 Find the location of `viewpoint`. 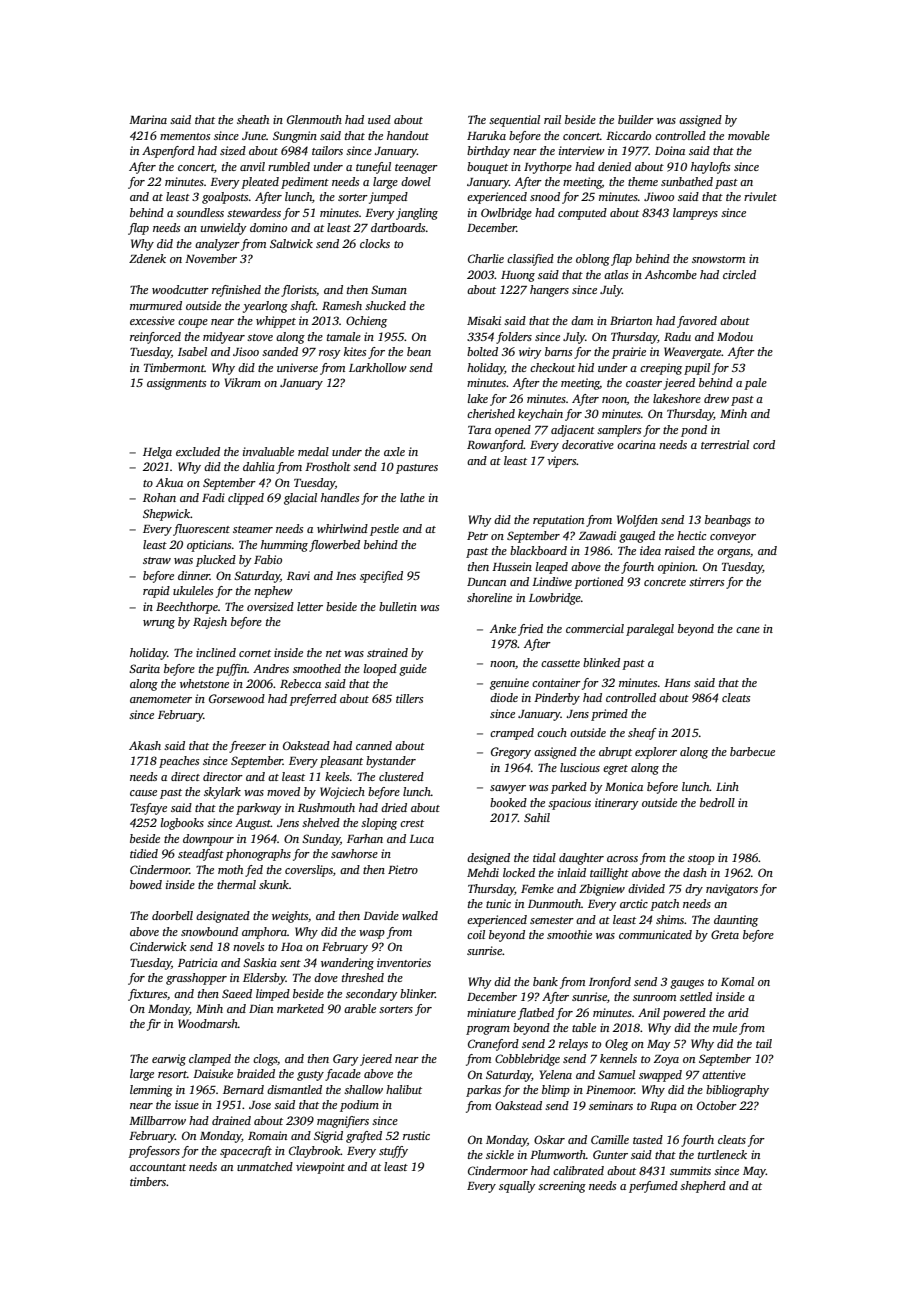

viewpoint is located at coordinates (320, 1168).
